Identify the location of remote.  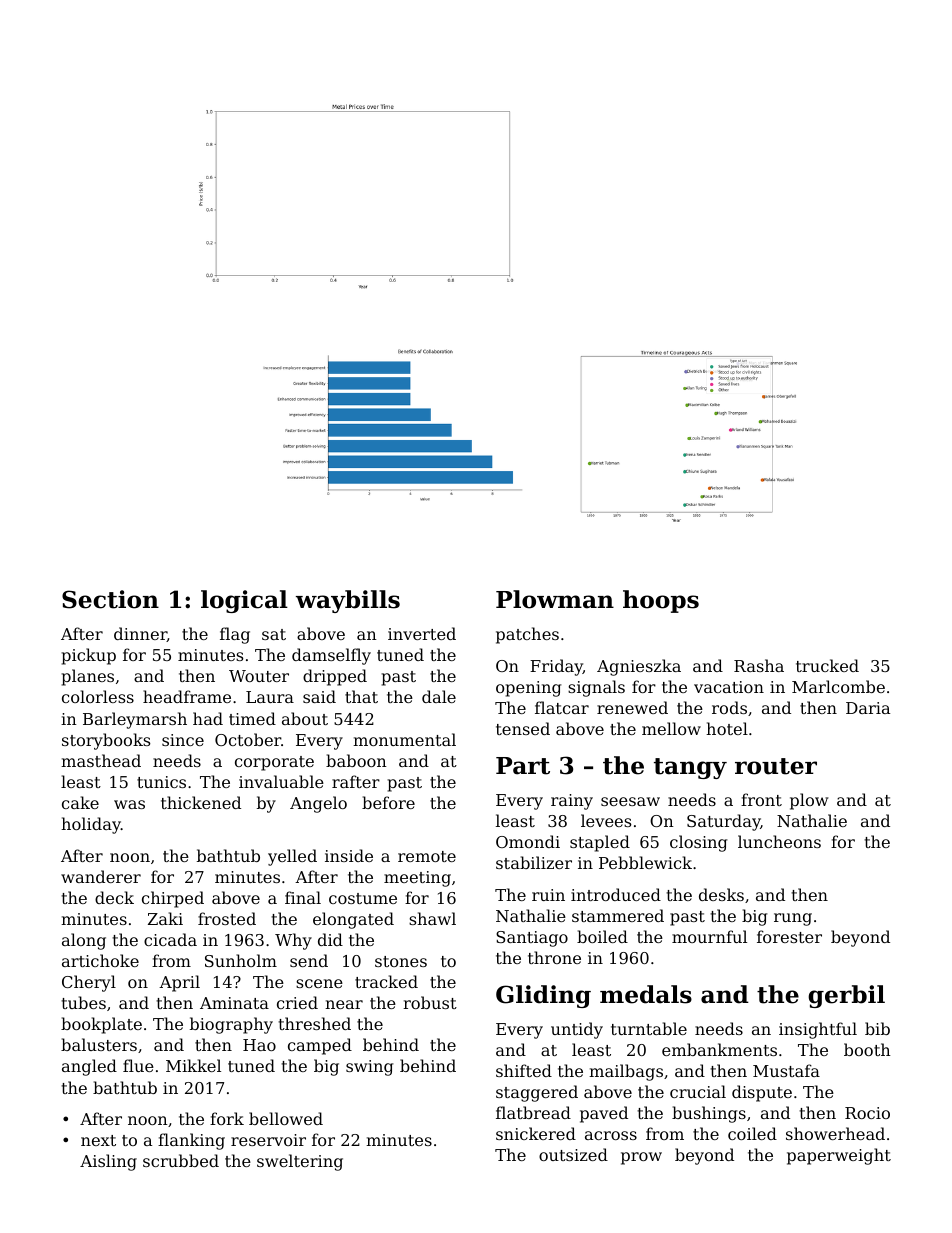
(427, 856).
